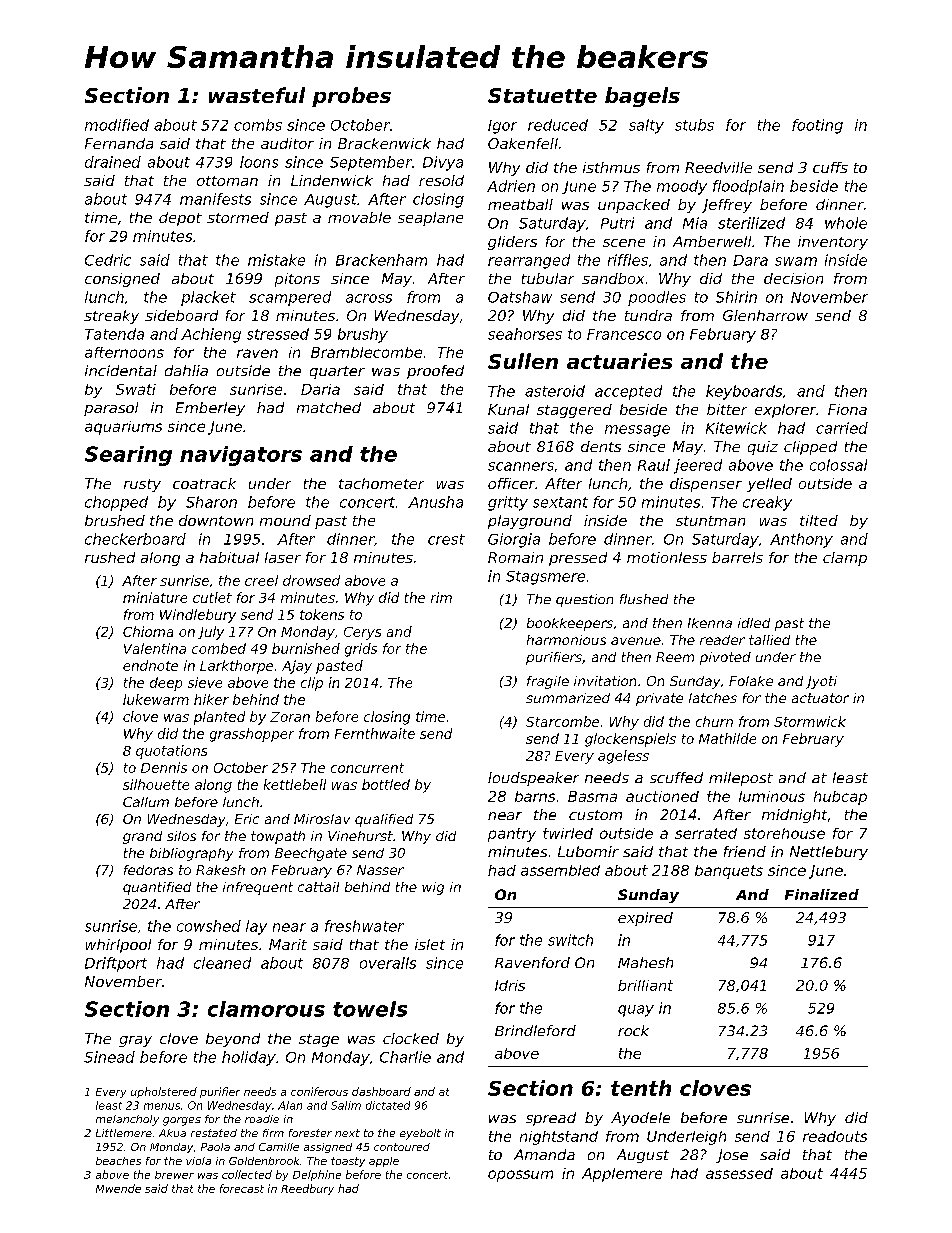  What do you see at coordinates (351, 97) in the screenshot?
I see `probes` at bounding box center [351, 97].
